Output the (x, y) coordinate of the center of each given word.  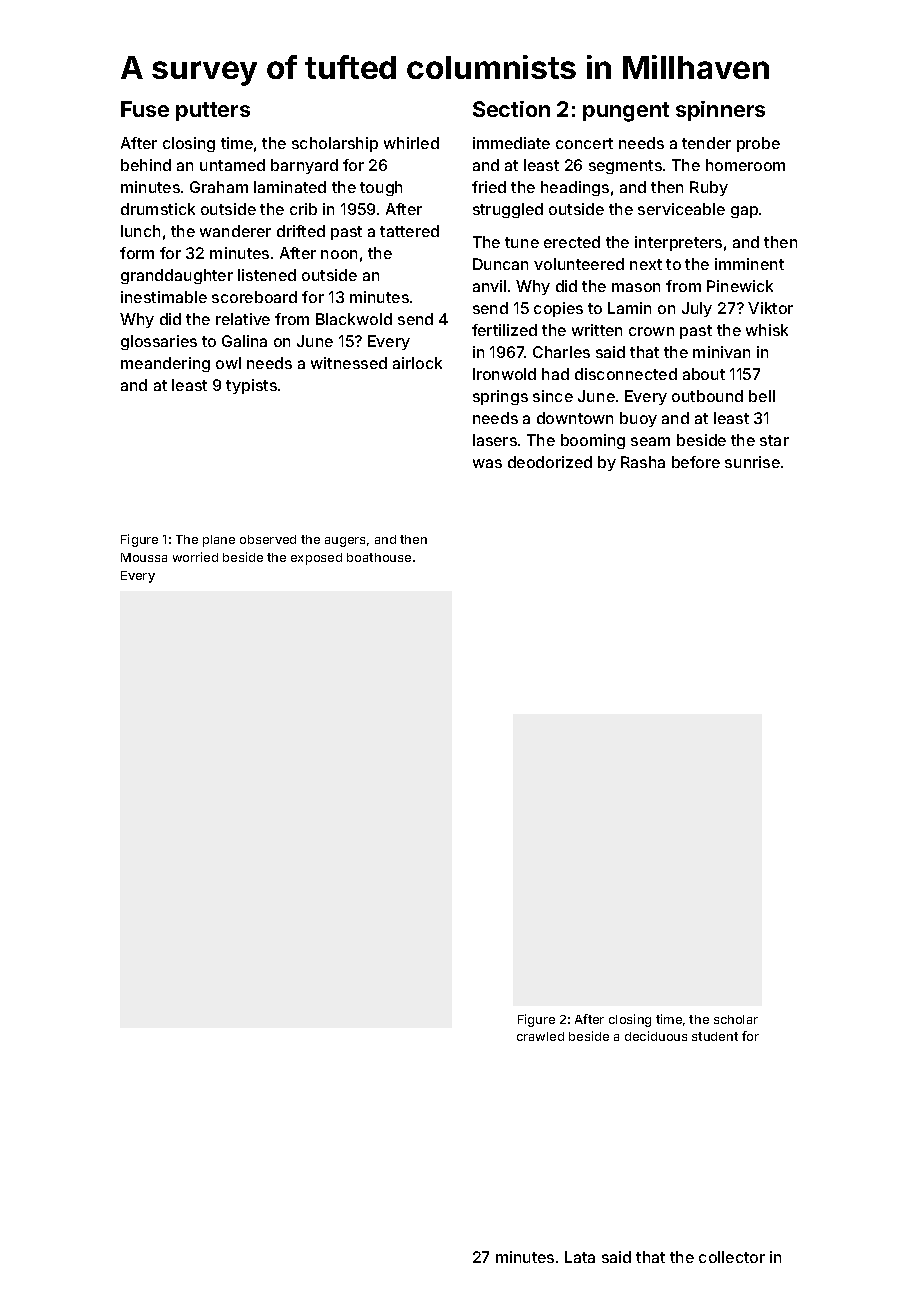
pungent (626, 112)
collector (732, 1257)
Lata (580, 1257)
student (715, 1036)
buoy (638, 419)
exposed (316, 559)
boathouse (379, 557)
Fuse (145, 109)
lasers (495, 440)
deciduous (656, 1036)
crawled (540, 1036)
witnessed (349, 363)
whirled (411, 143)
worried (195, 557)
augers (345, 542)
